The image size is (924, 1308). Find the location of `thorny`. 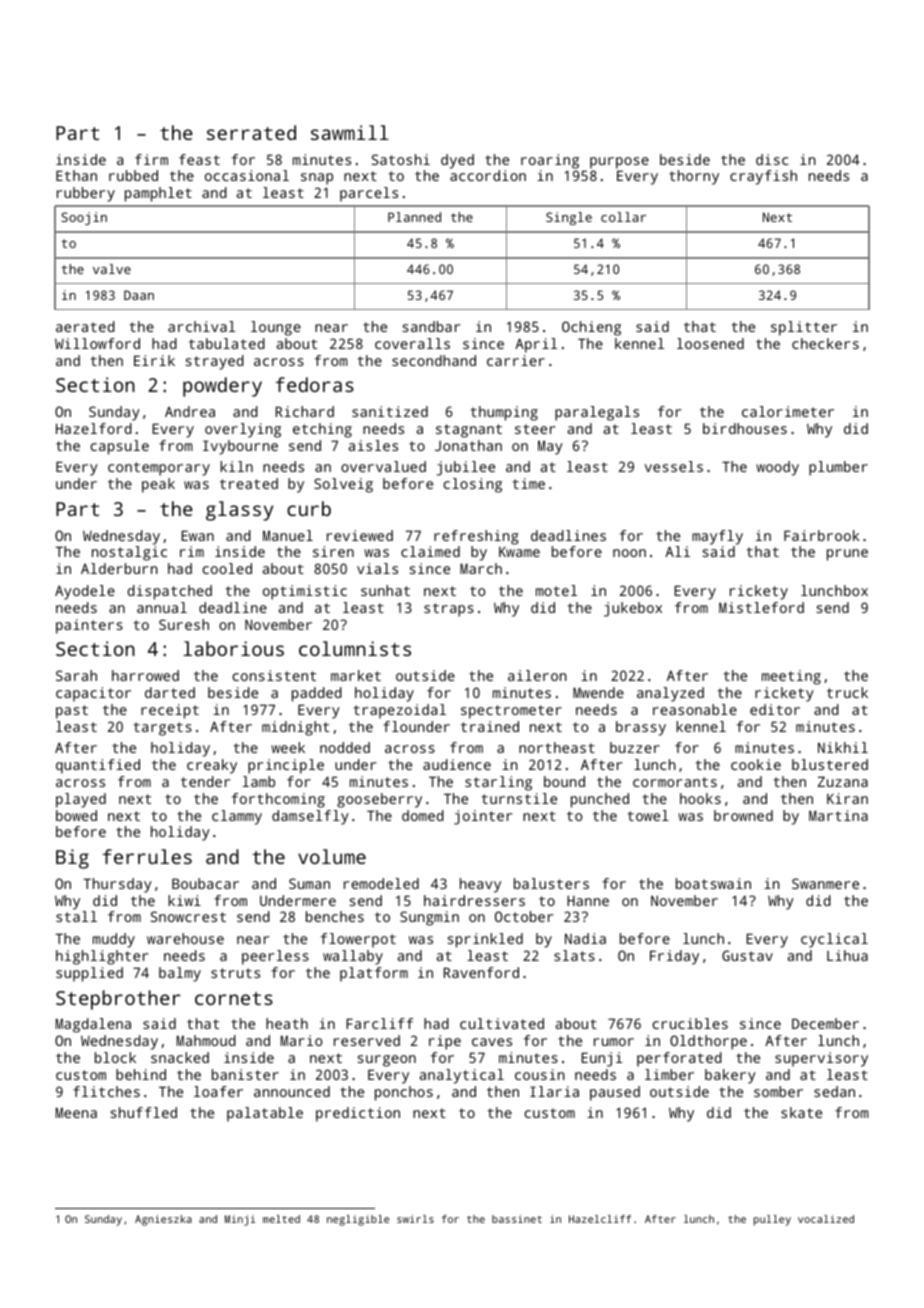

thorny is located at coordinates (694, 177).
